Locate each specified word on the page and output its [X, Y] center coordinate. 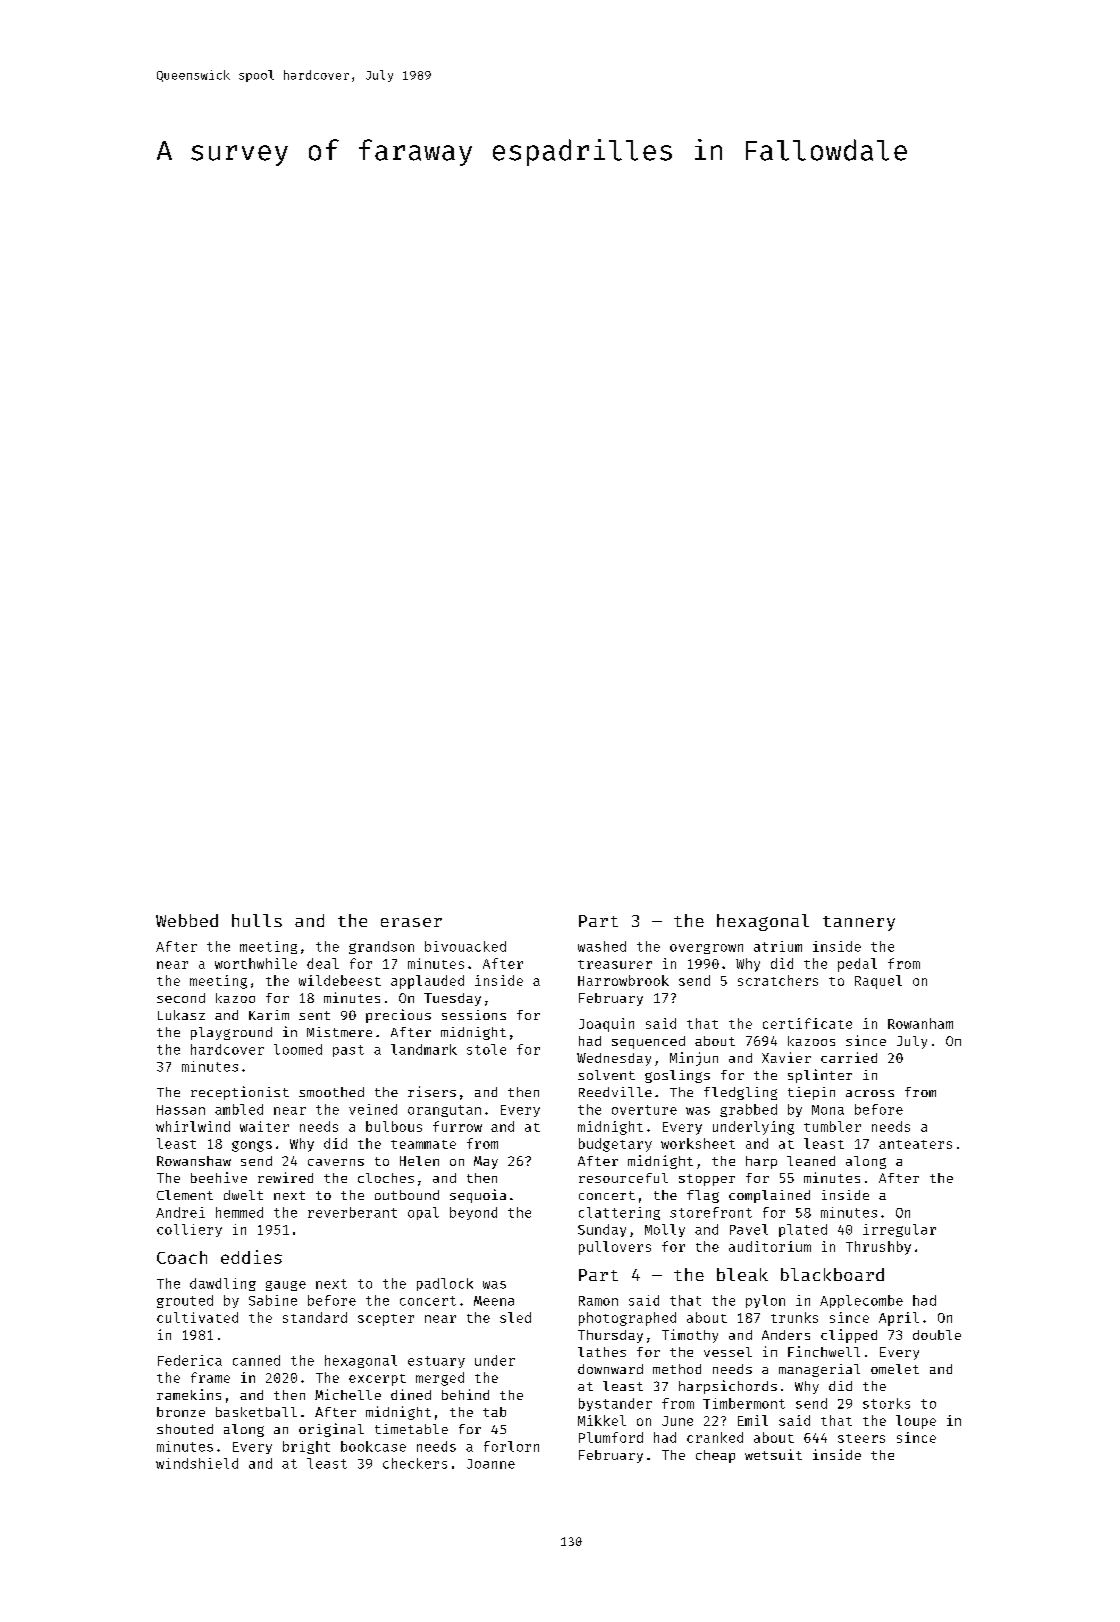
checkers [415, 1463]
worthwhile [256, 963]
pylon [765, 1301]
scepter [386, 1320]
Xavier [786, 1057]
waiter [264, 1126]
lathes [602, 1352]
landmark [424, 1049]
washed [602, 946]
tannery [859, 923]
